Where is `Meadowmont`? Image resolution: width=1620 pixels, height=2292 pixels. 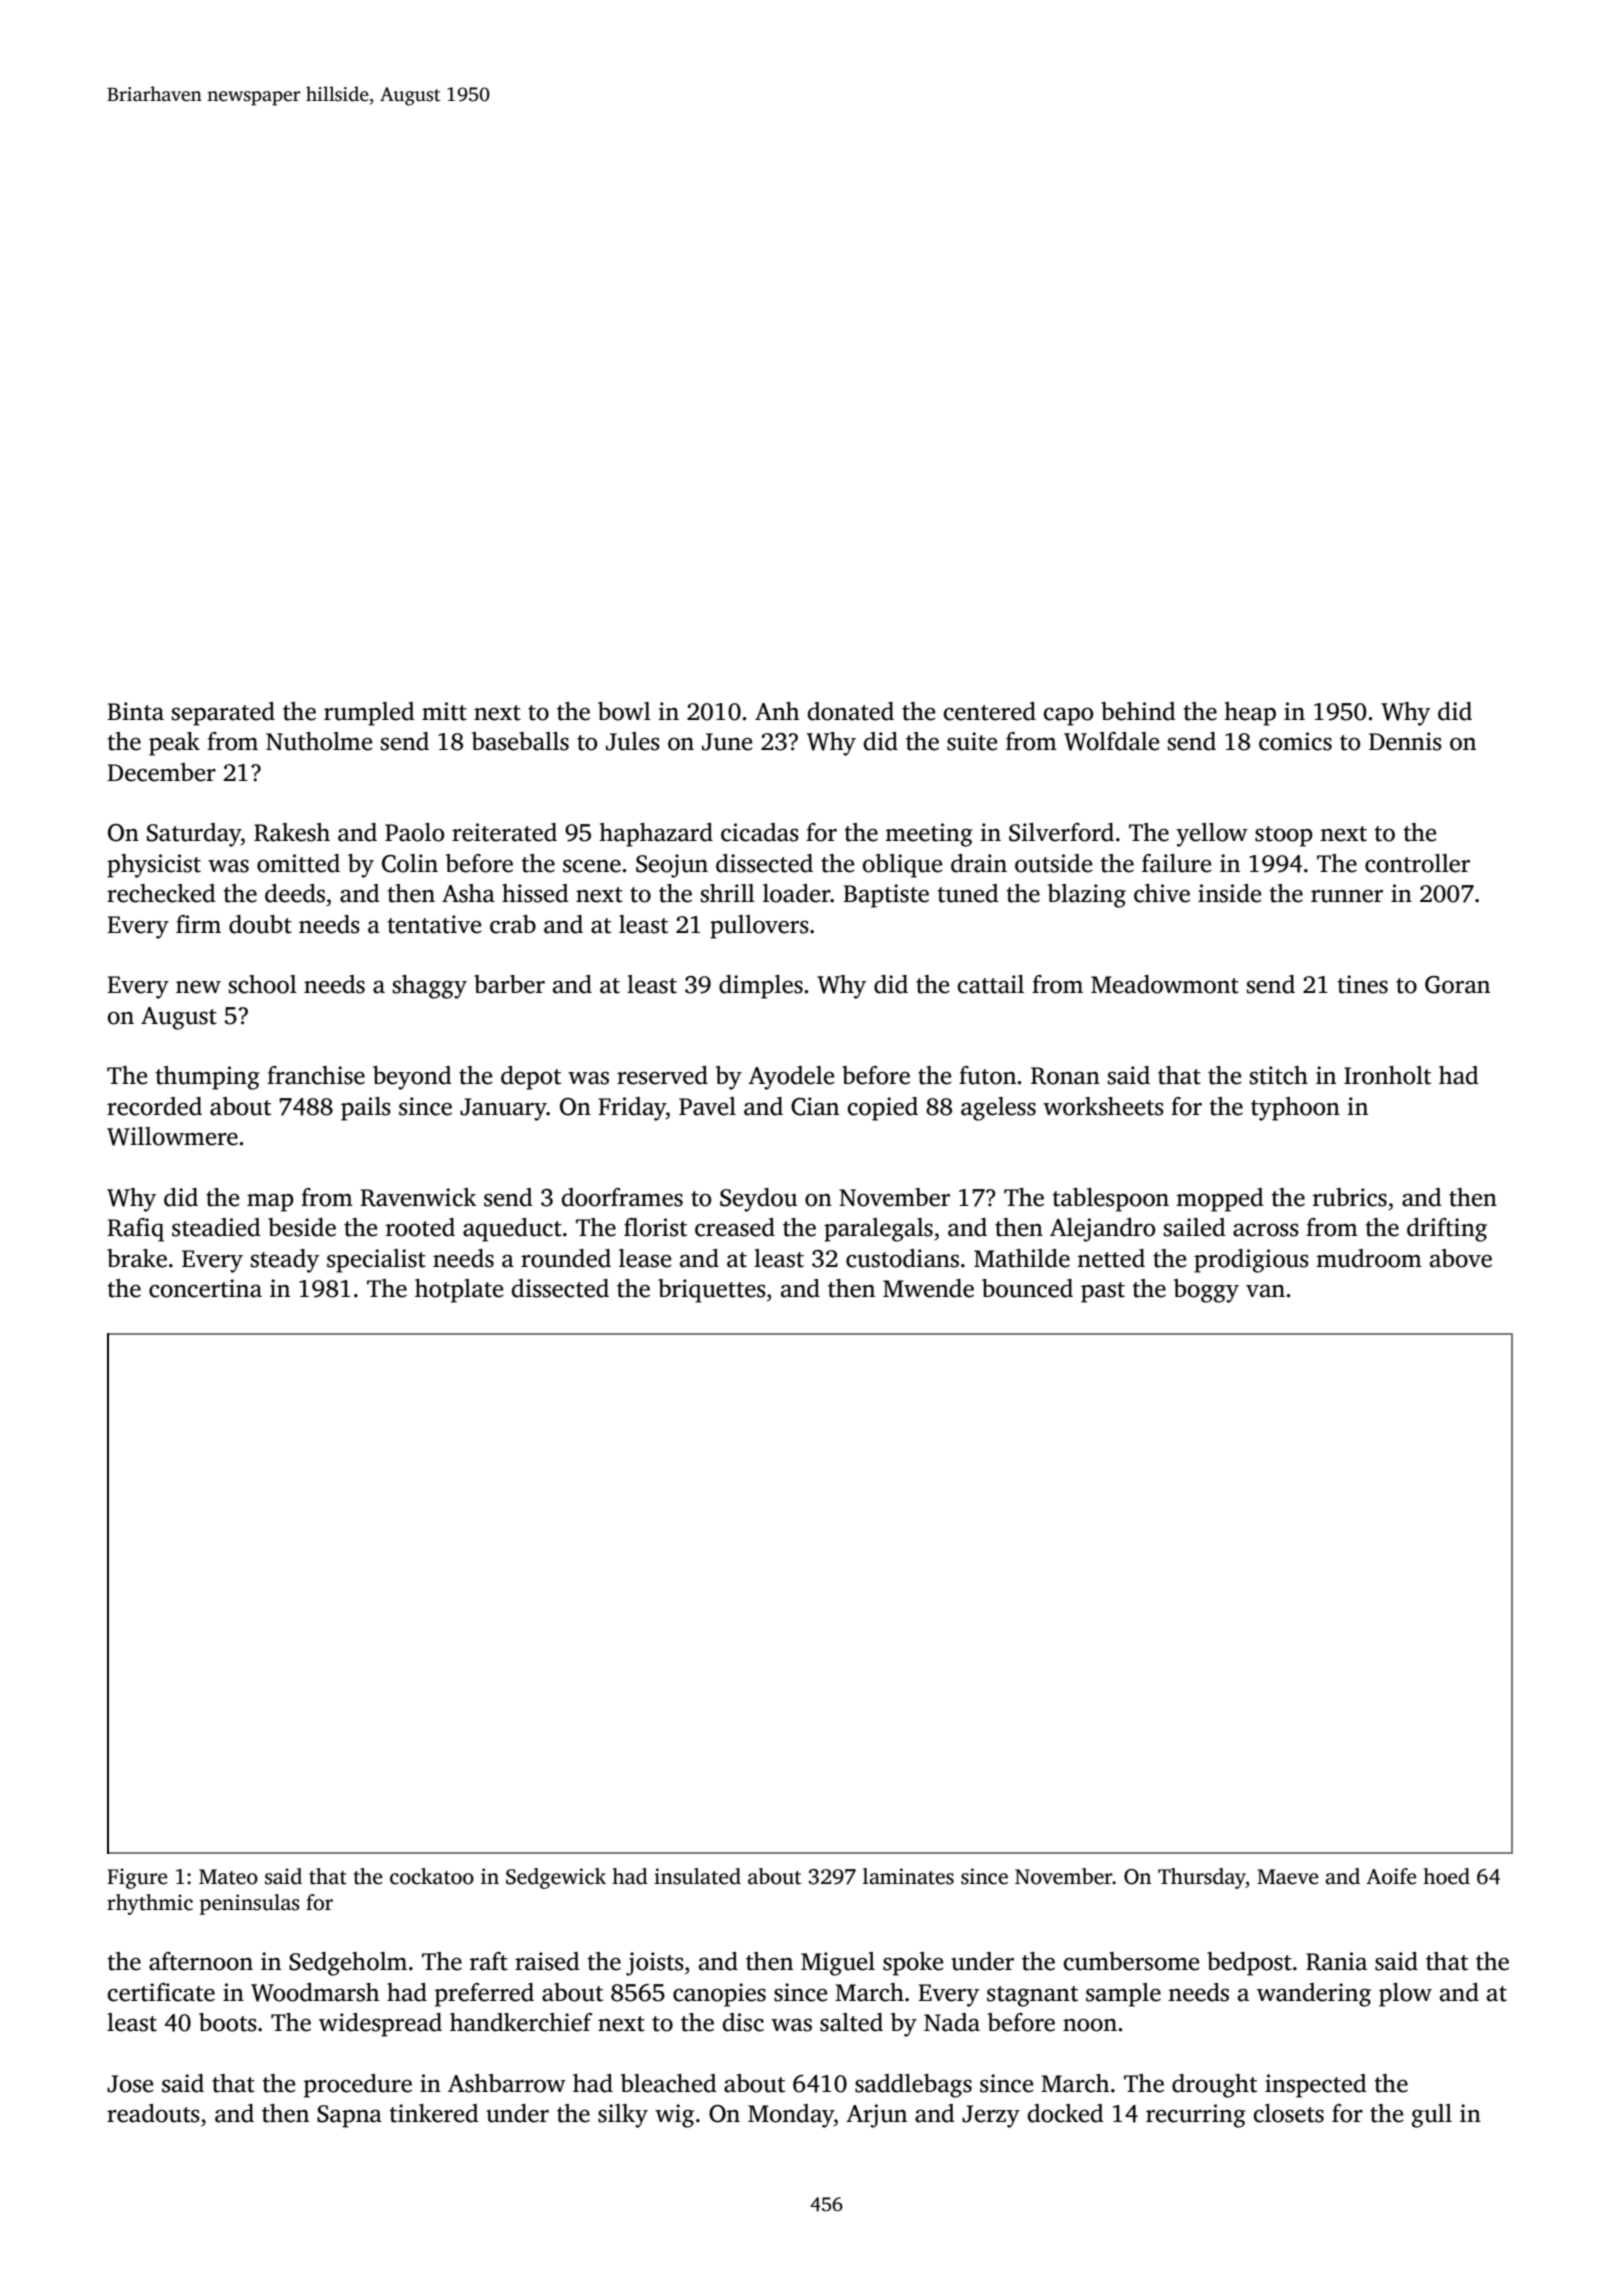 Meadowmont is located at coordinates (1165, 984).
